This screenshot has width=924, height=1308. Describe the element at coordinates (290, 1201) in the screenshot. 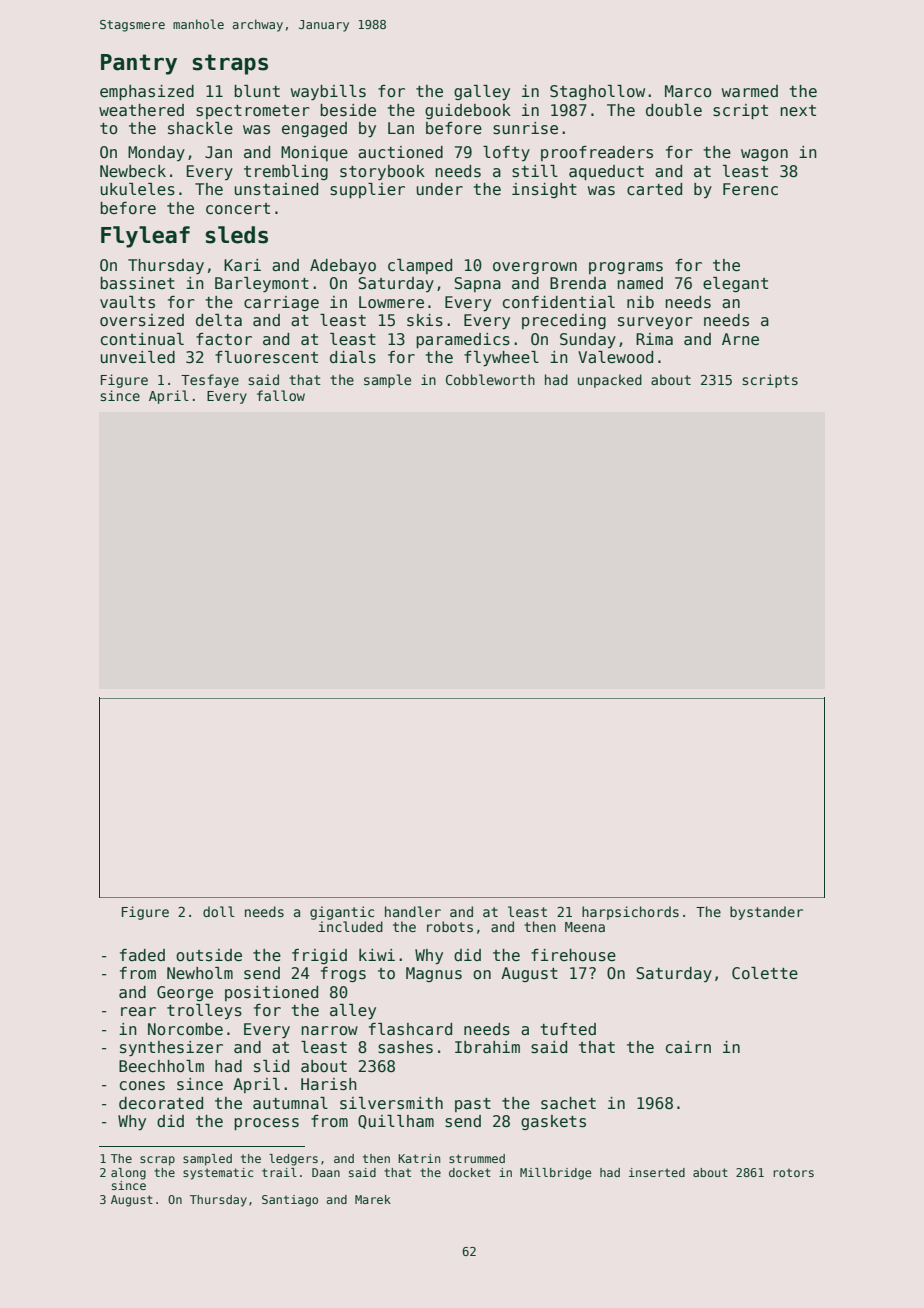

I see `Santiago` at that location.
